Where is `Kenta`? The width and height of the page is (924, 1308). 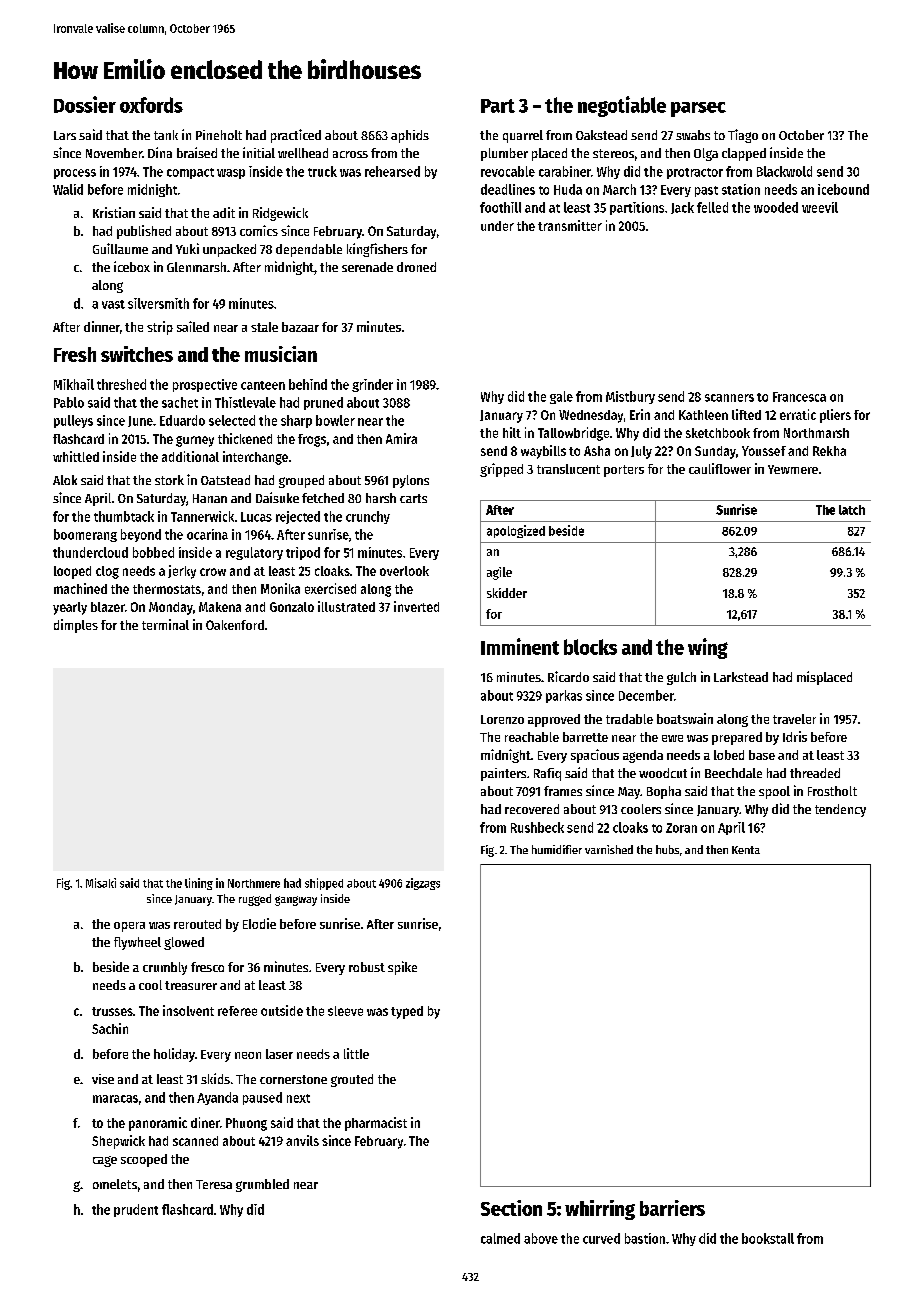
Kenta is located at coordinates (746, 850).
